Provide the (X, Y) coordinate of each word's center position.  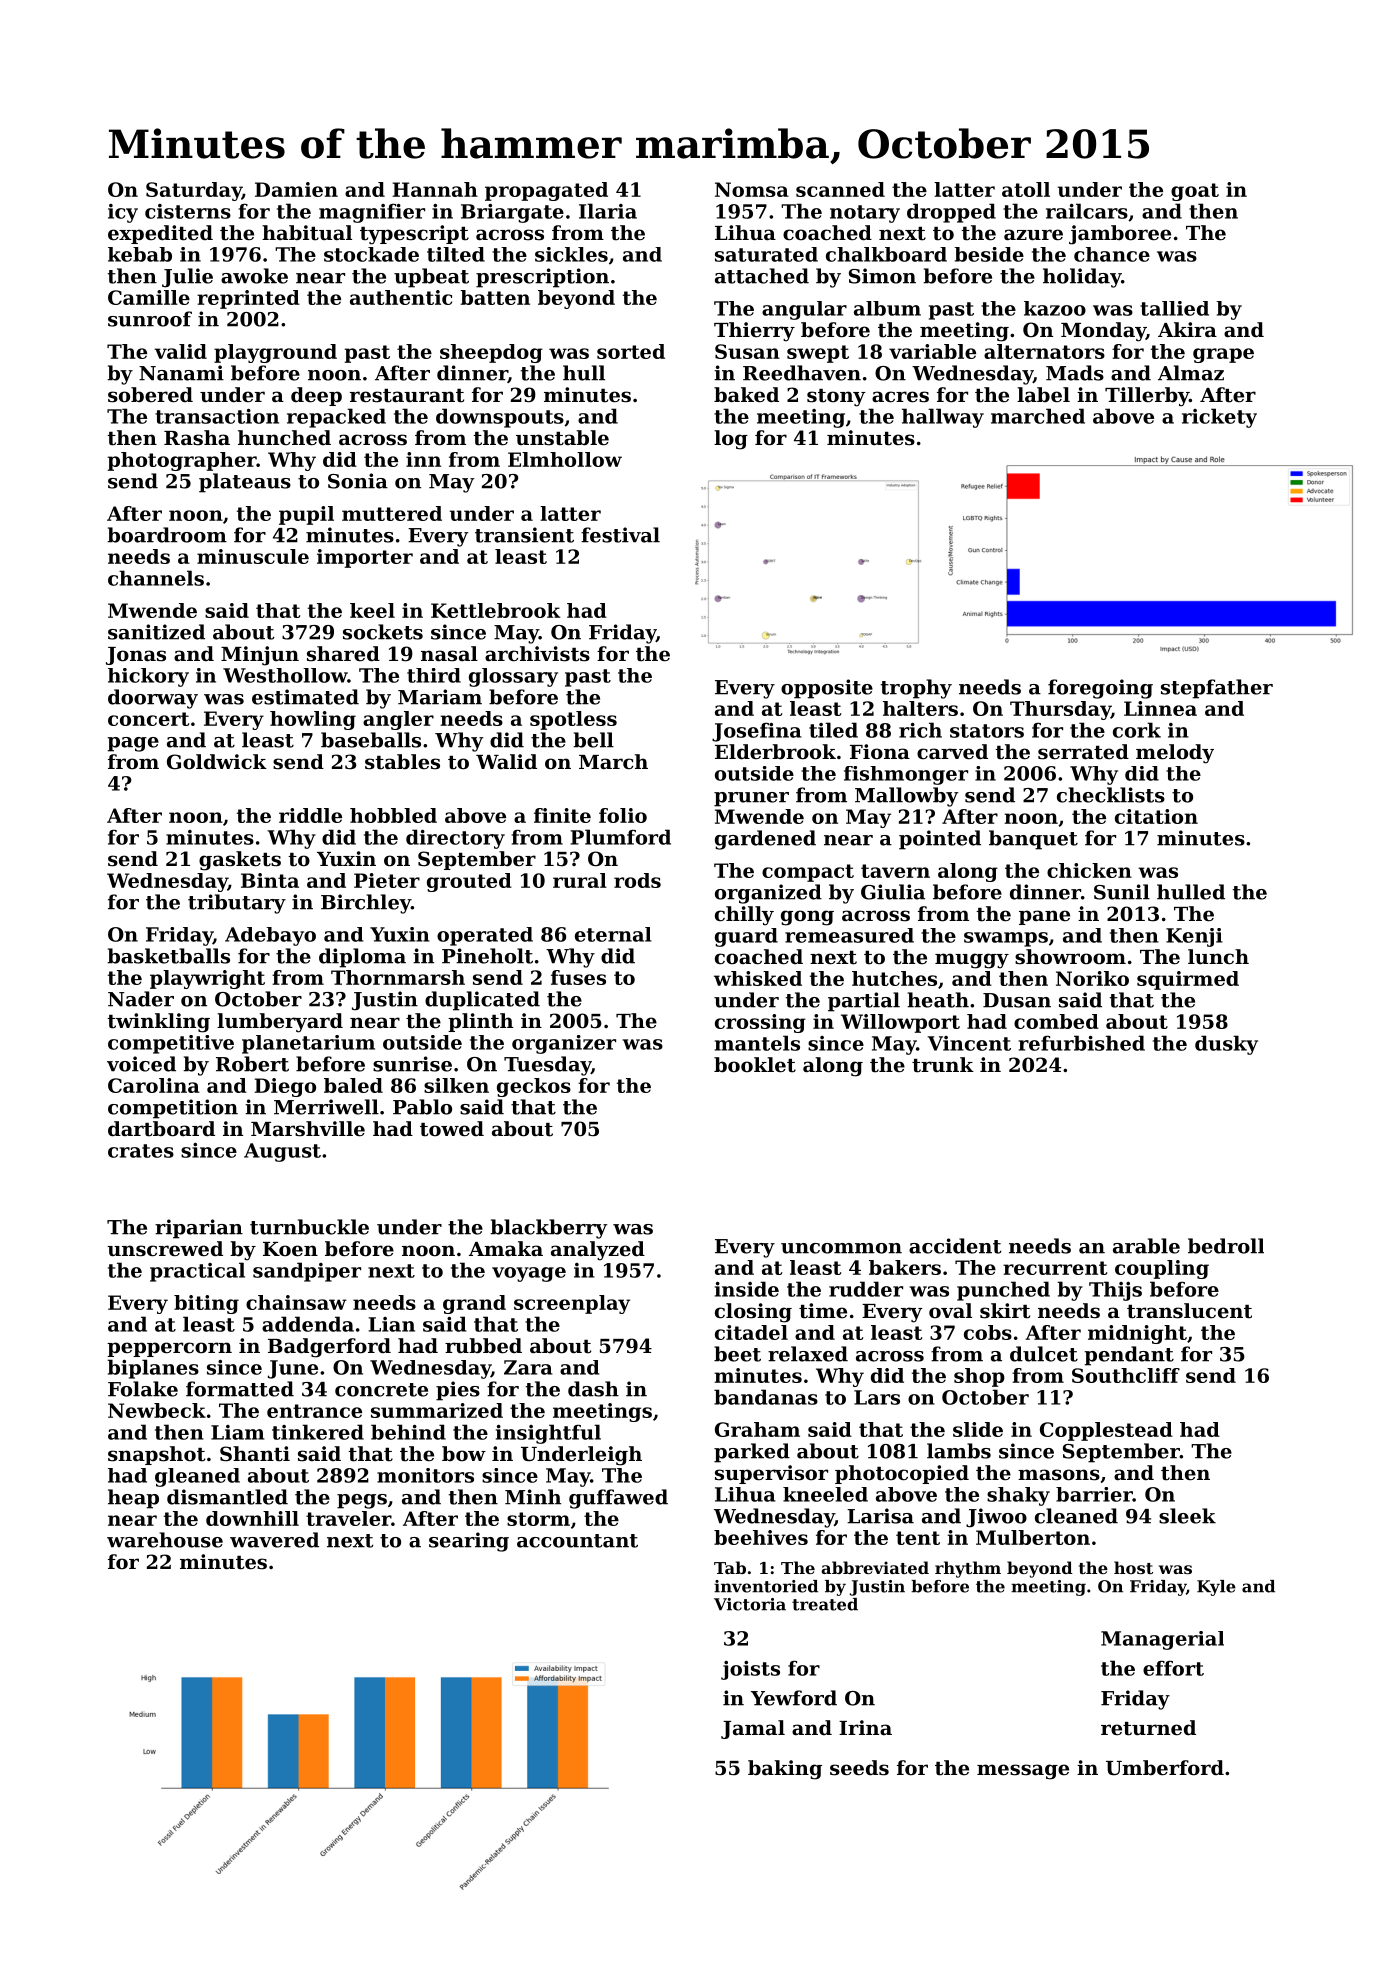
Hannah (435, 189)
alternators (1044, 351)
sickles (571, 254)
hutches (894, 978)
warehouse (165, 1540)
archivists (537, 654)
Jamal (753, 1729)
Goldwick (217, 762)
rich (920, 730)
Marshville (308, 1129)
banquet (1033, 840)
